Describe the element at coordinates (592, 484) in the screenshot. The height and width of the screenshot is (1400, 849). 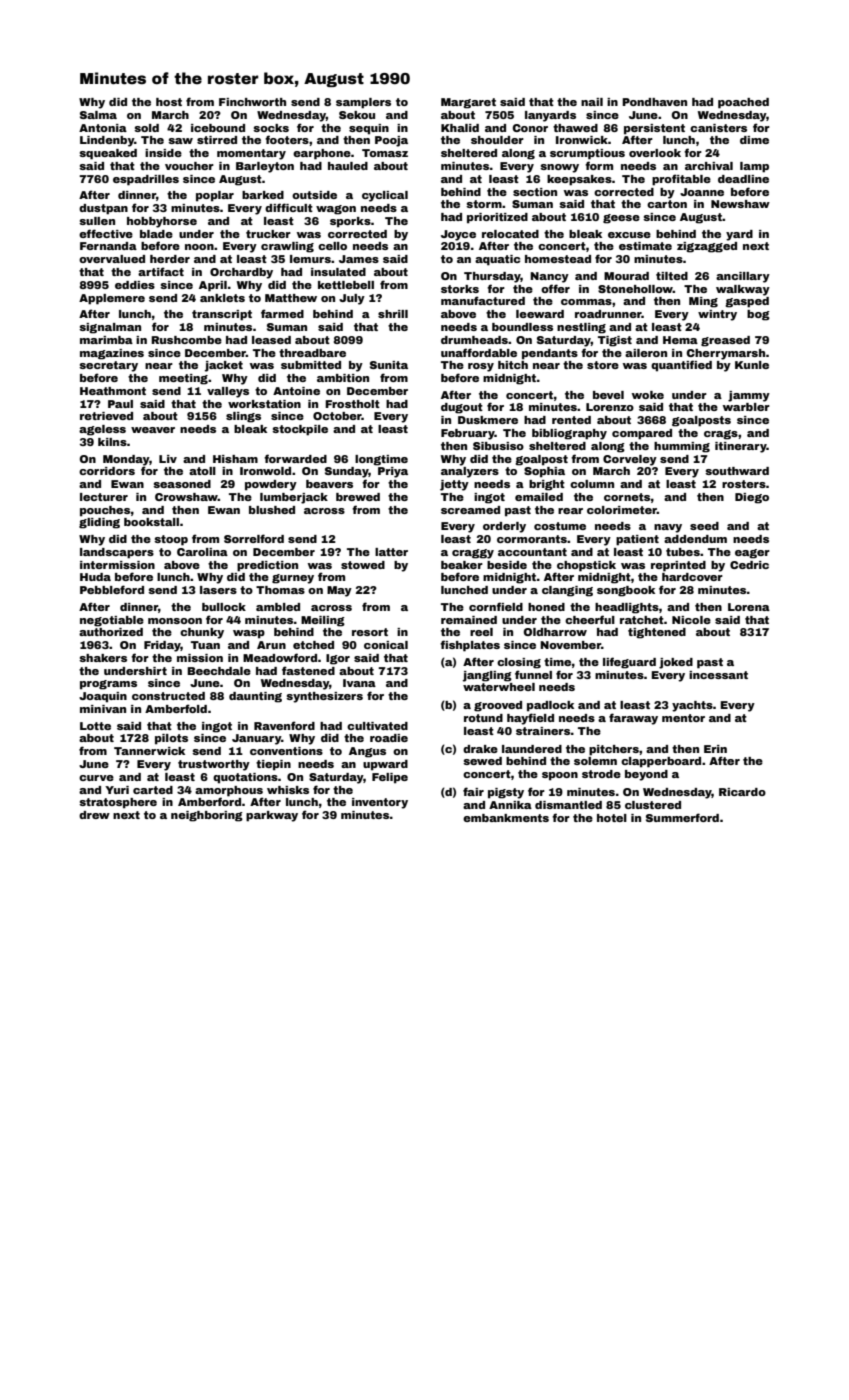
I see `column` at that location.
